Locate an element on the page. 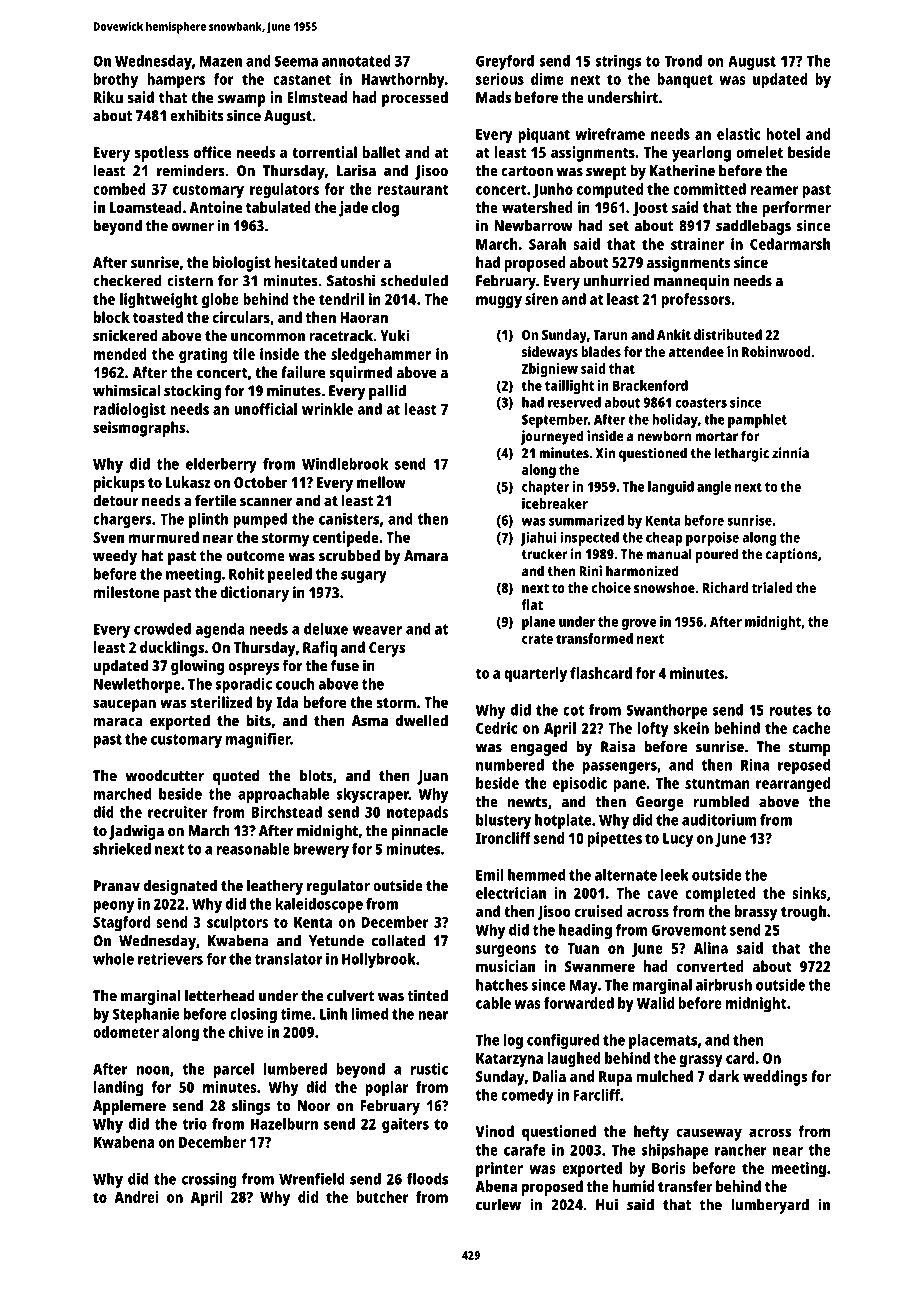 The height and width of the document is (1308, 924). letterhead is located at coordinates (220, 995).
